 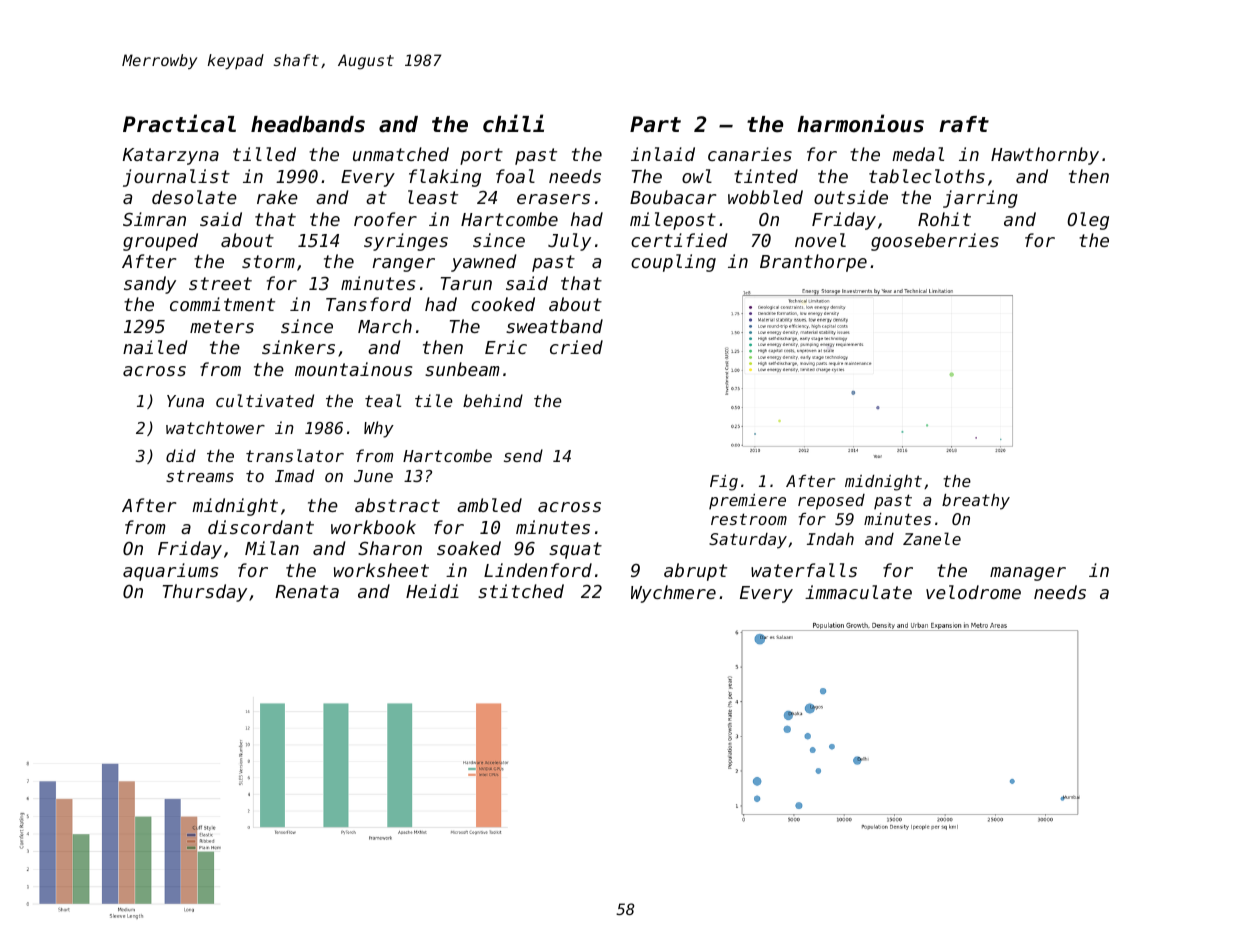 I want to click on chili, so click(x=513, y=123).
